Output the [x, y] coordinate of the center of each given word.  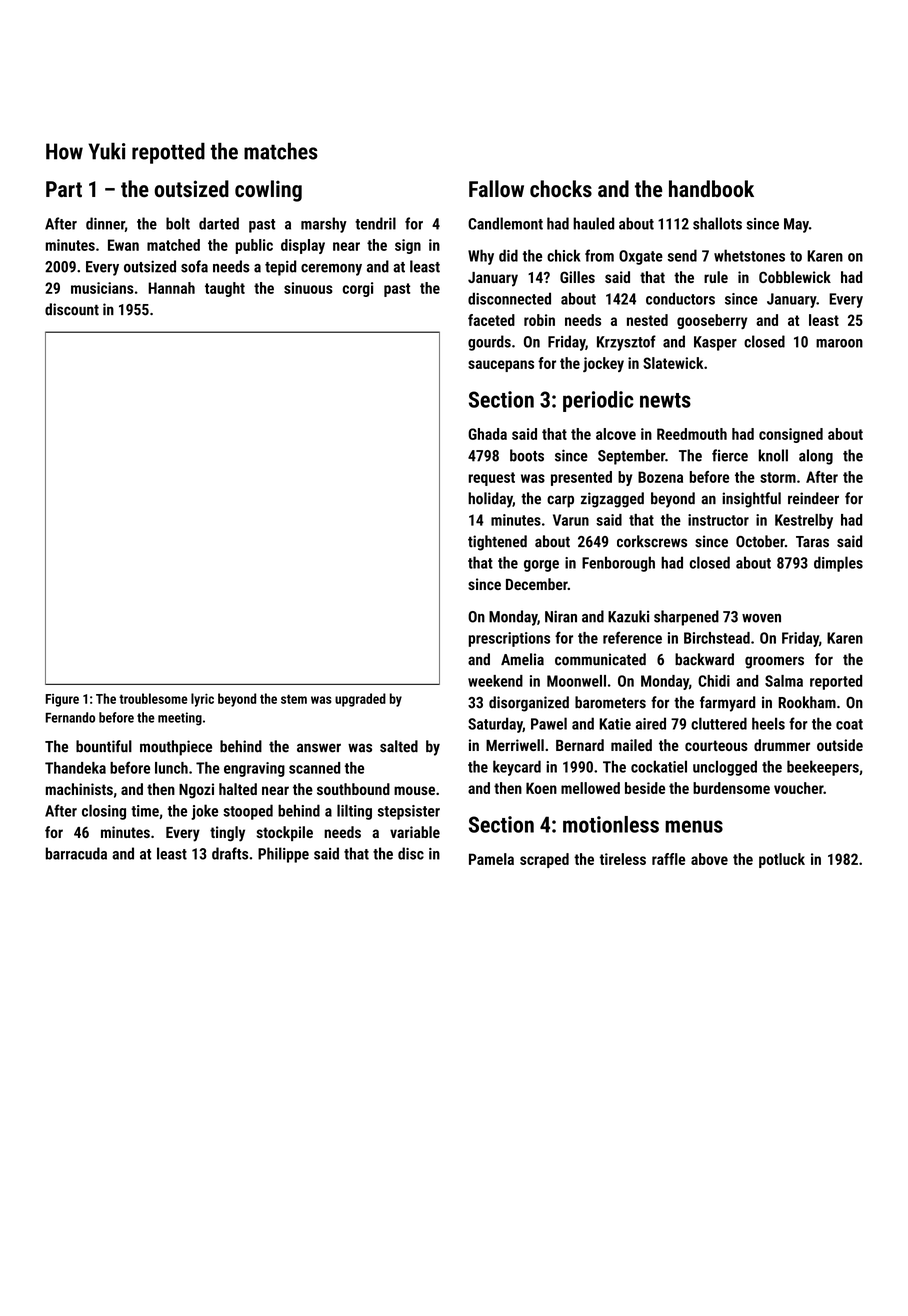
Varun [571, 520]
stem [294, 699]
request [491, 479]
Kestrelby [804, 521]
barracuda [76, 853]
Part [64, 189]
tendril [375, 223]
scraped [544, 860]
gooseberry [712, 321]
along [816, 457]
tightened [497, 543]
